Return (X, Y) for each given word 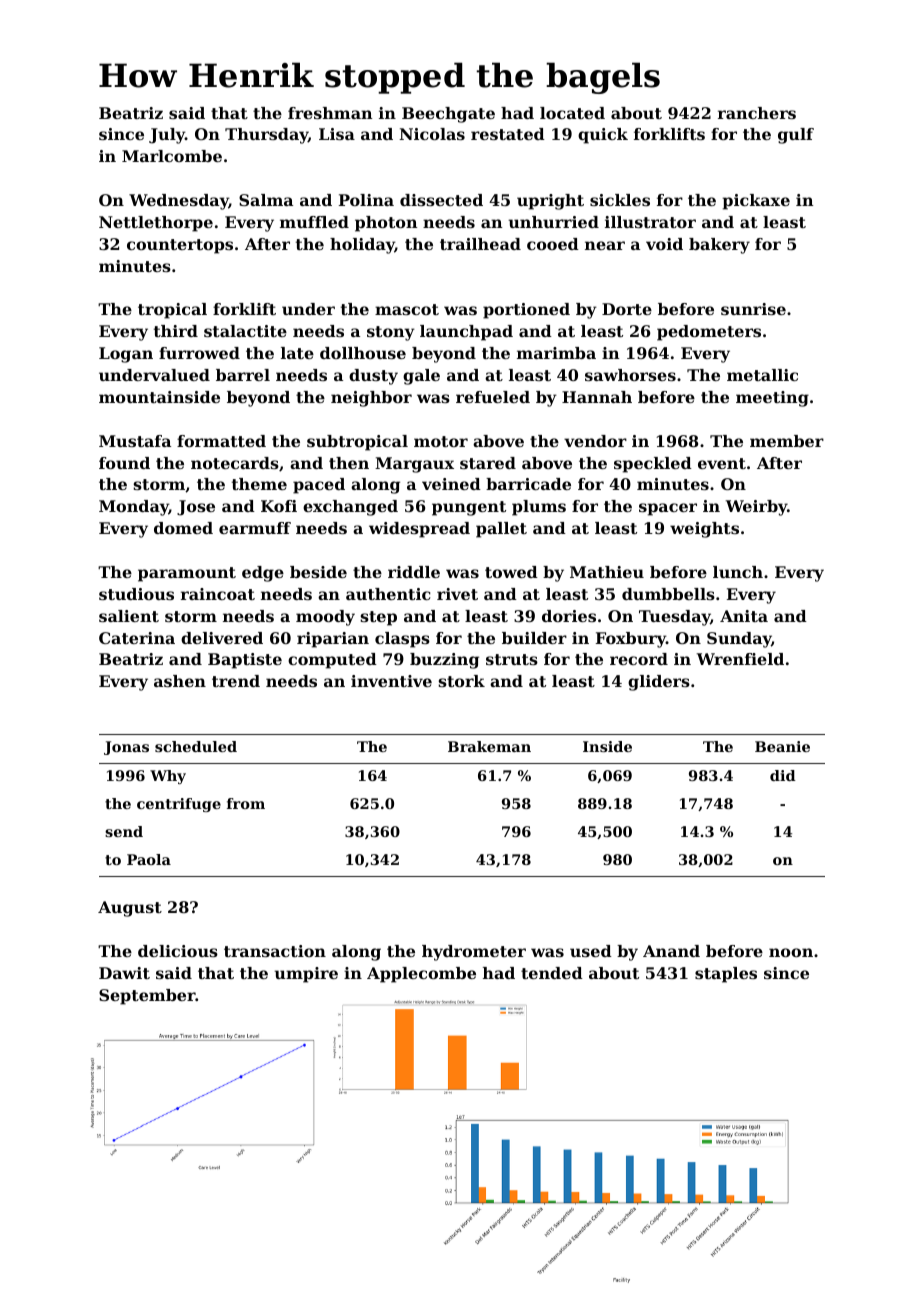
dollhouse (363, 353)
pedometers (709, 333)
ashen (180, 681)
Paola (149, 859)
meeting (772, 399)
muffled (314, 222)
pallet (501, 530)
